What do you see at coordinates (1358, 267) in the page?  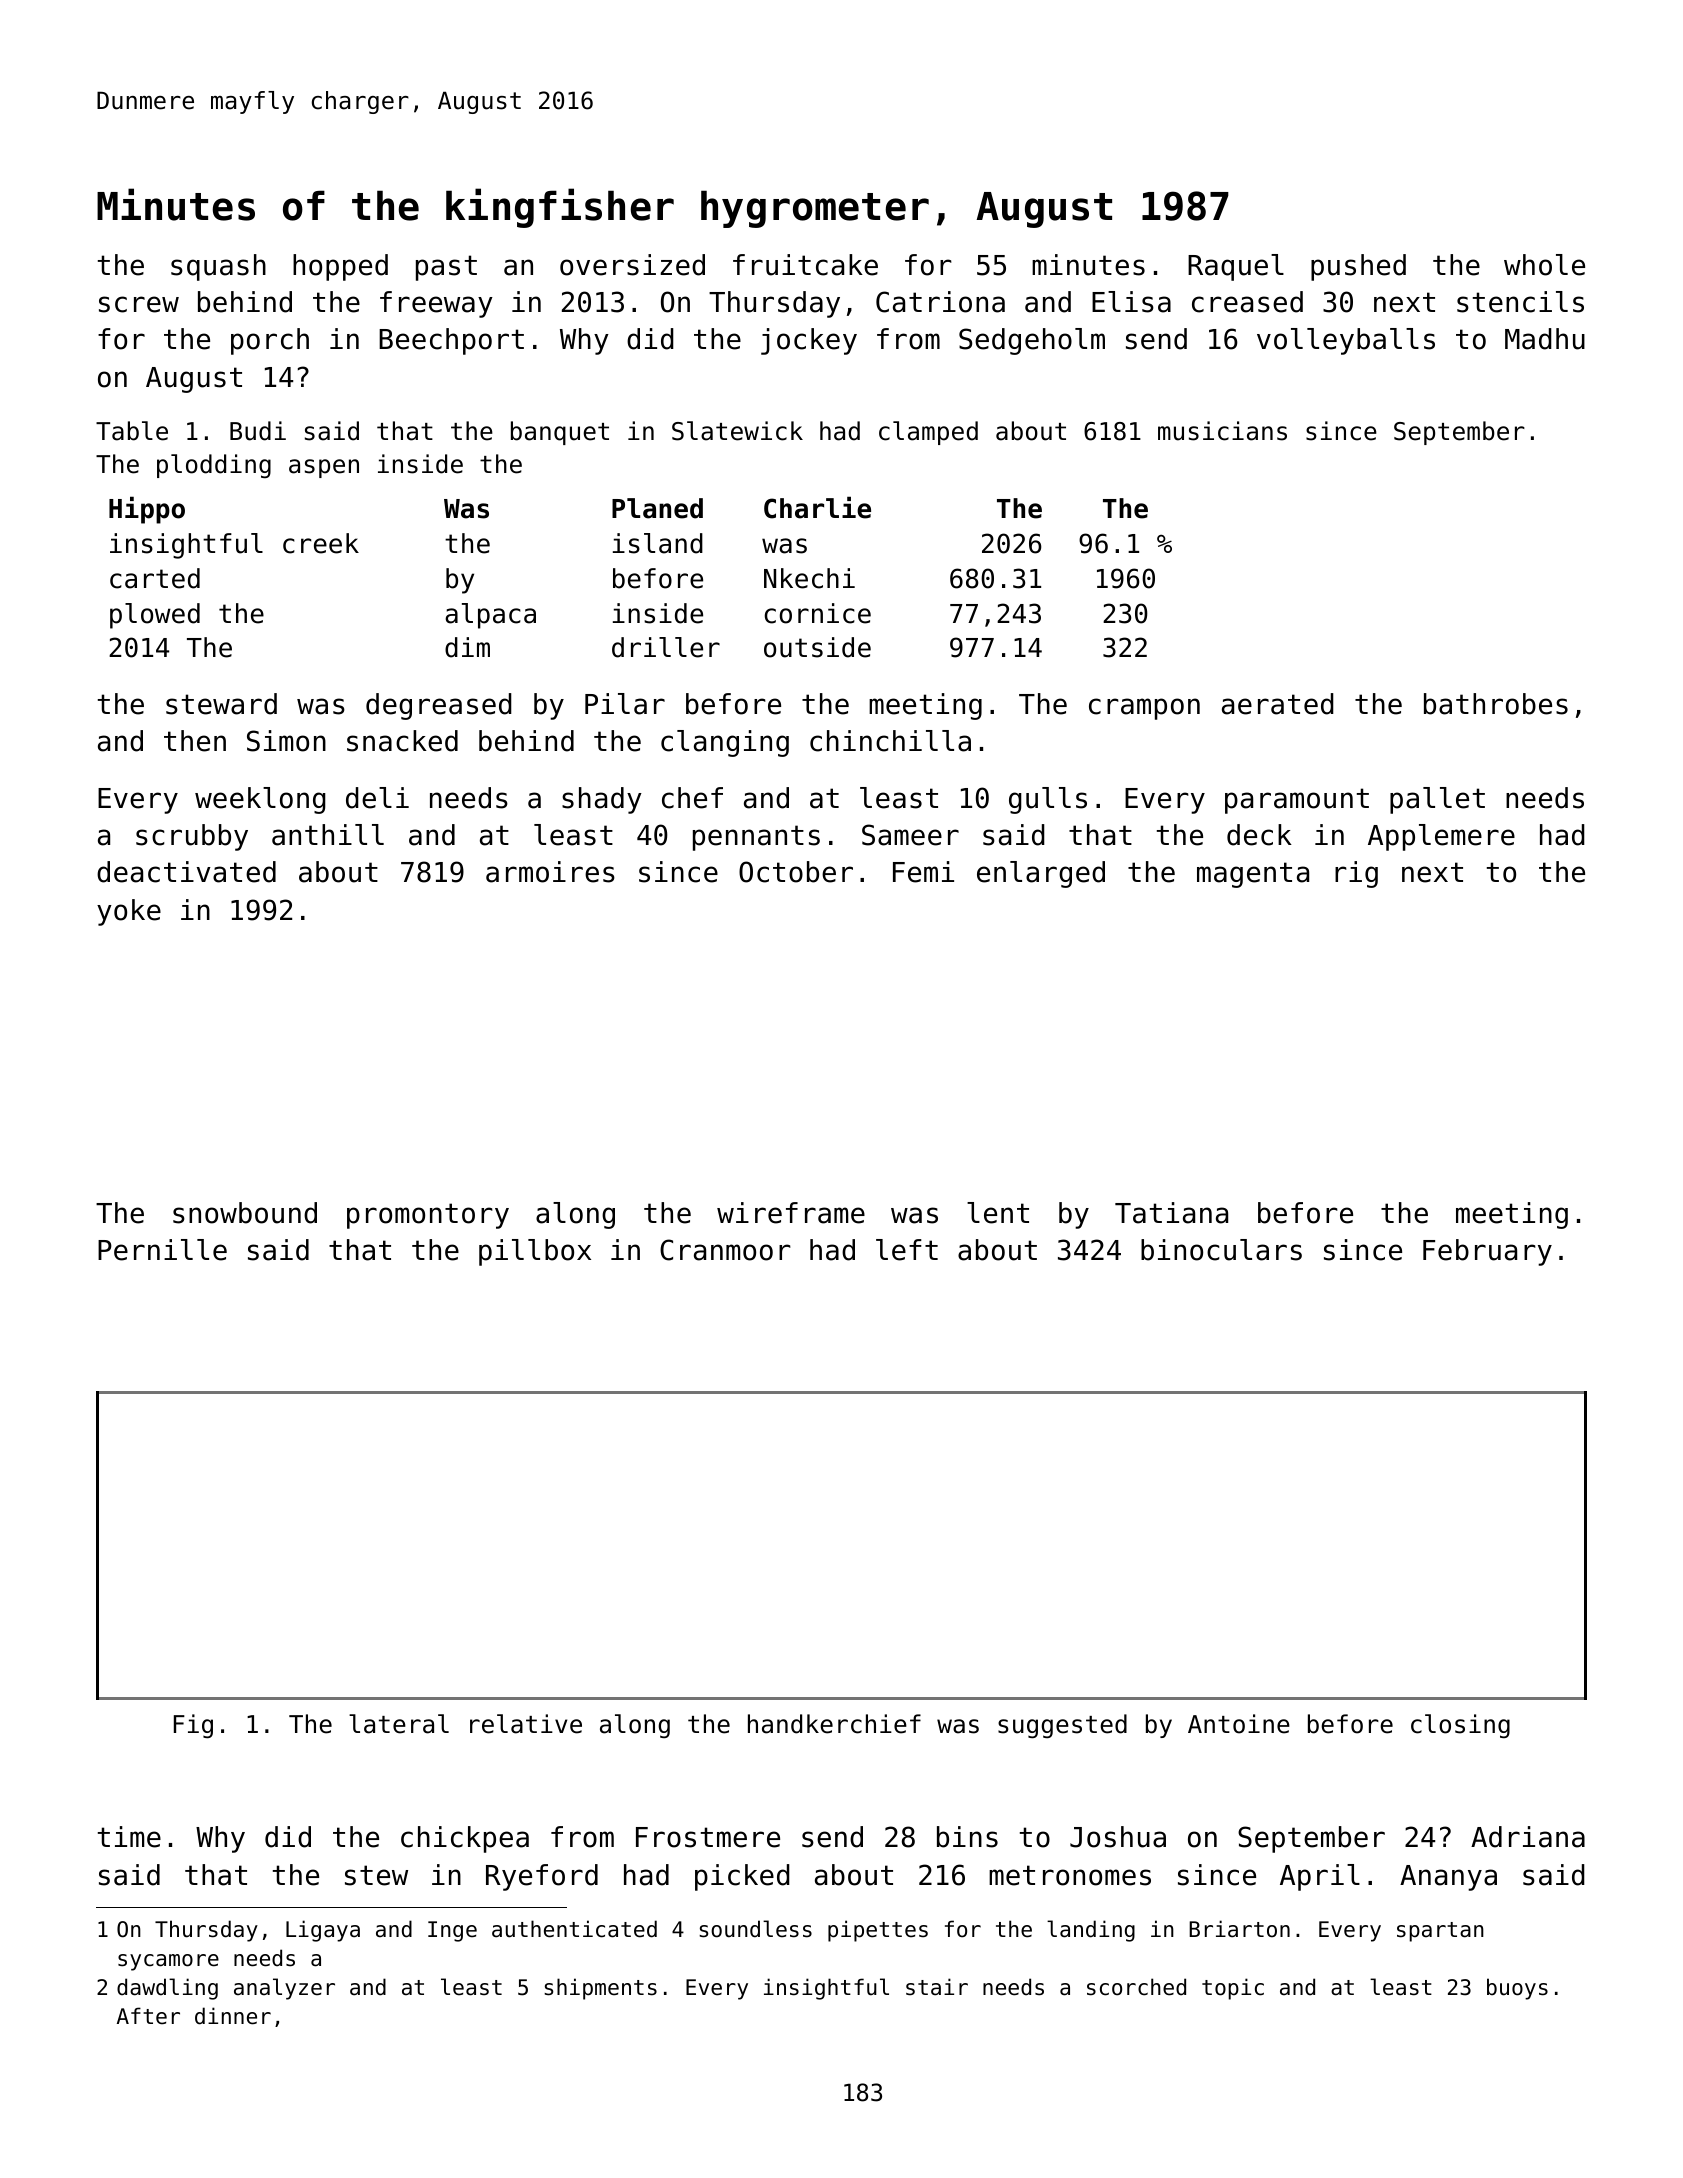 I see `pushed` at bounding box center [1358, 267].
